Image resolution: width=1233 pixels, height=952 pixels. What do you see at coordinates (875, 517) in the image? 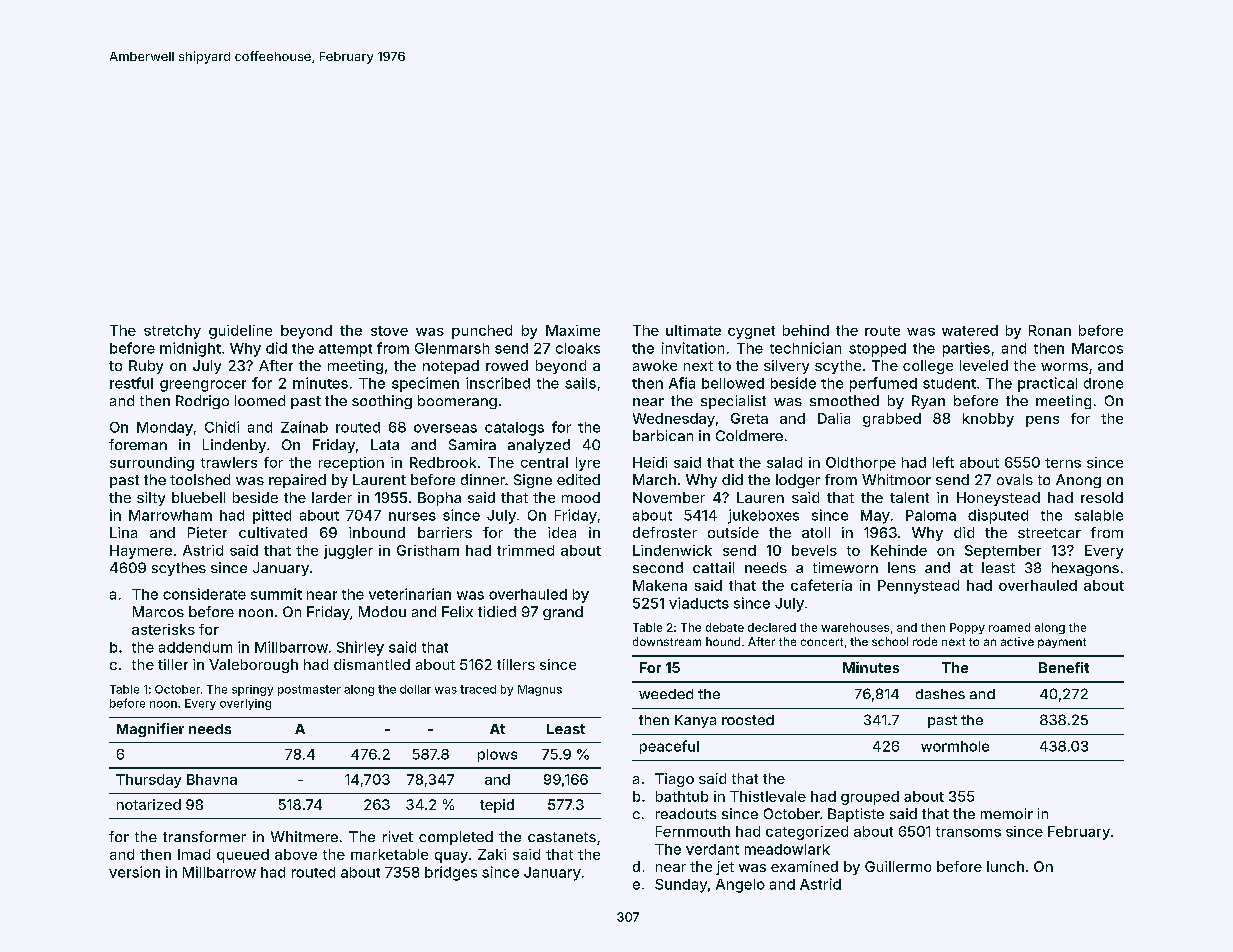
I see `May` at bounding box center [875, 517].
